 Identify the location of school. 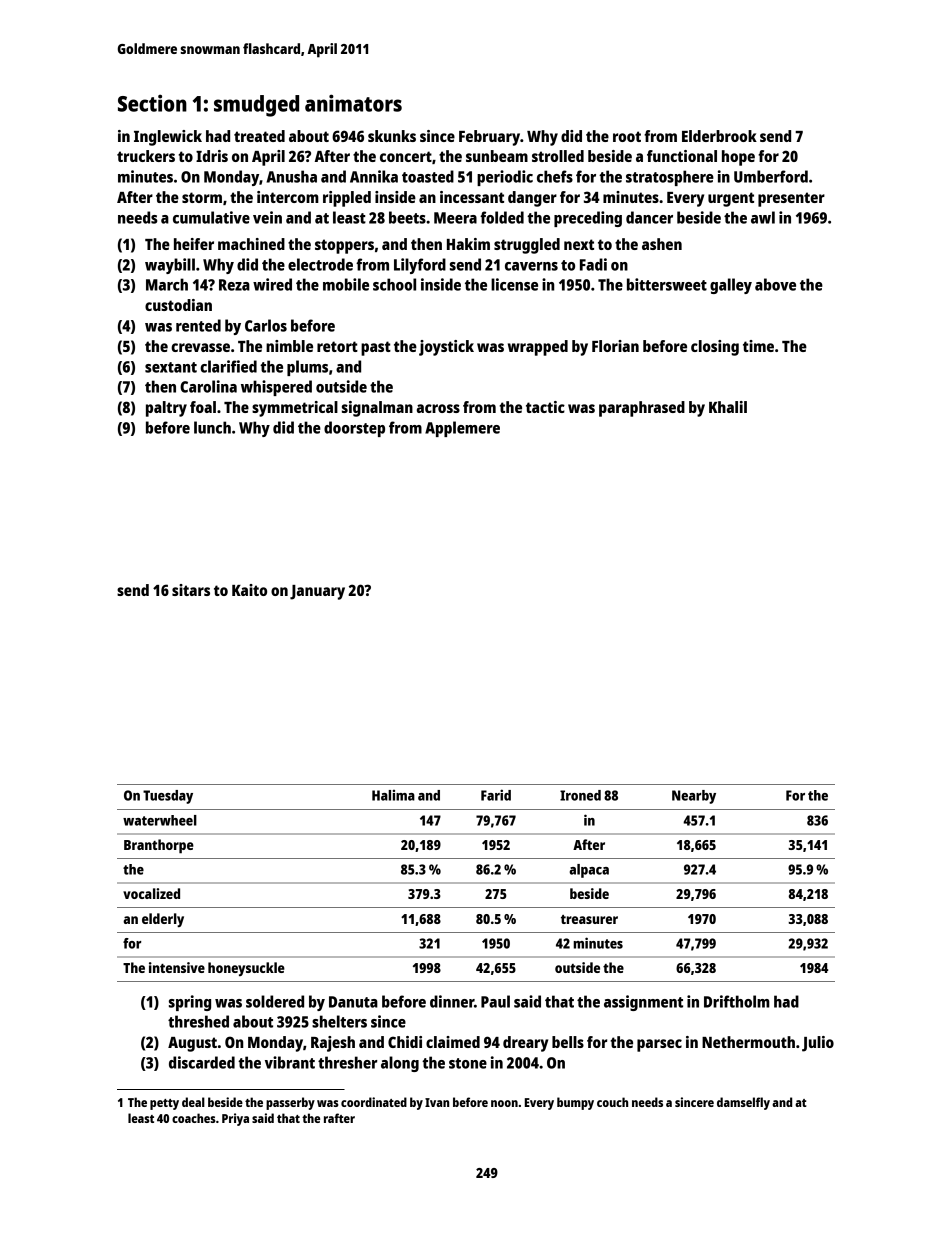
(394, 284).
